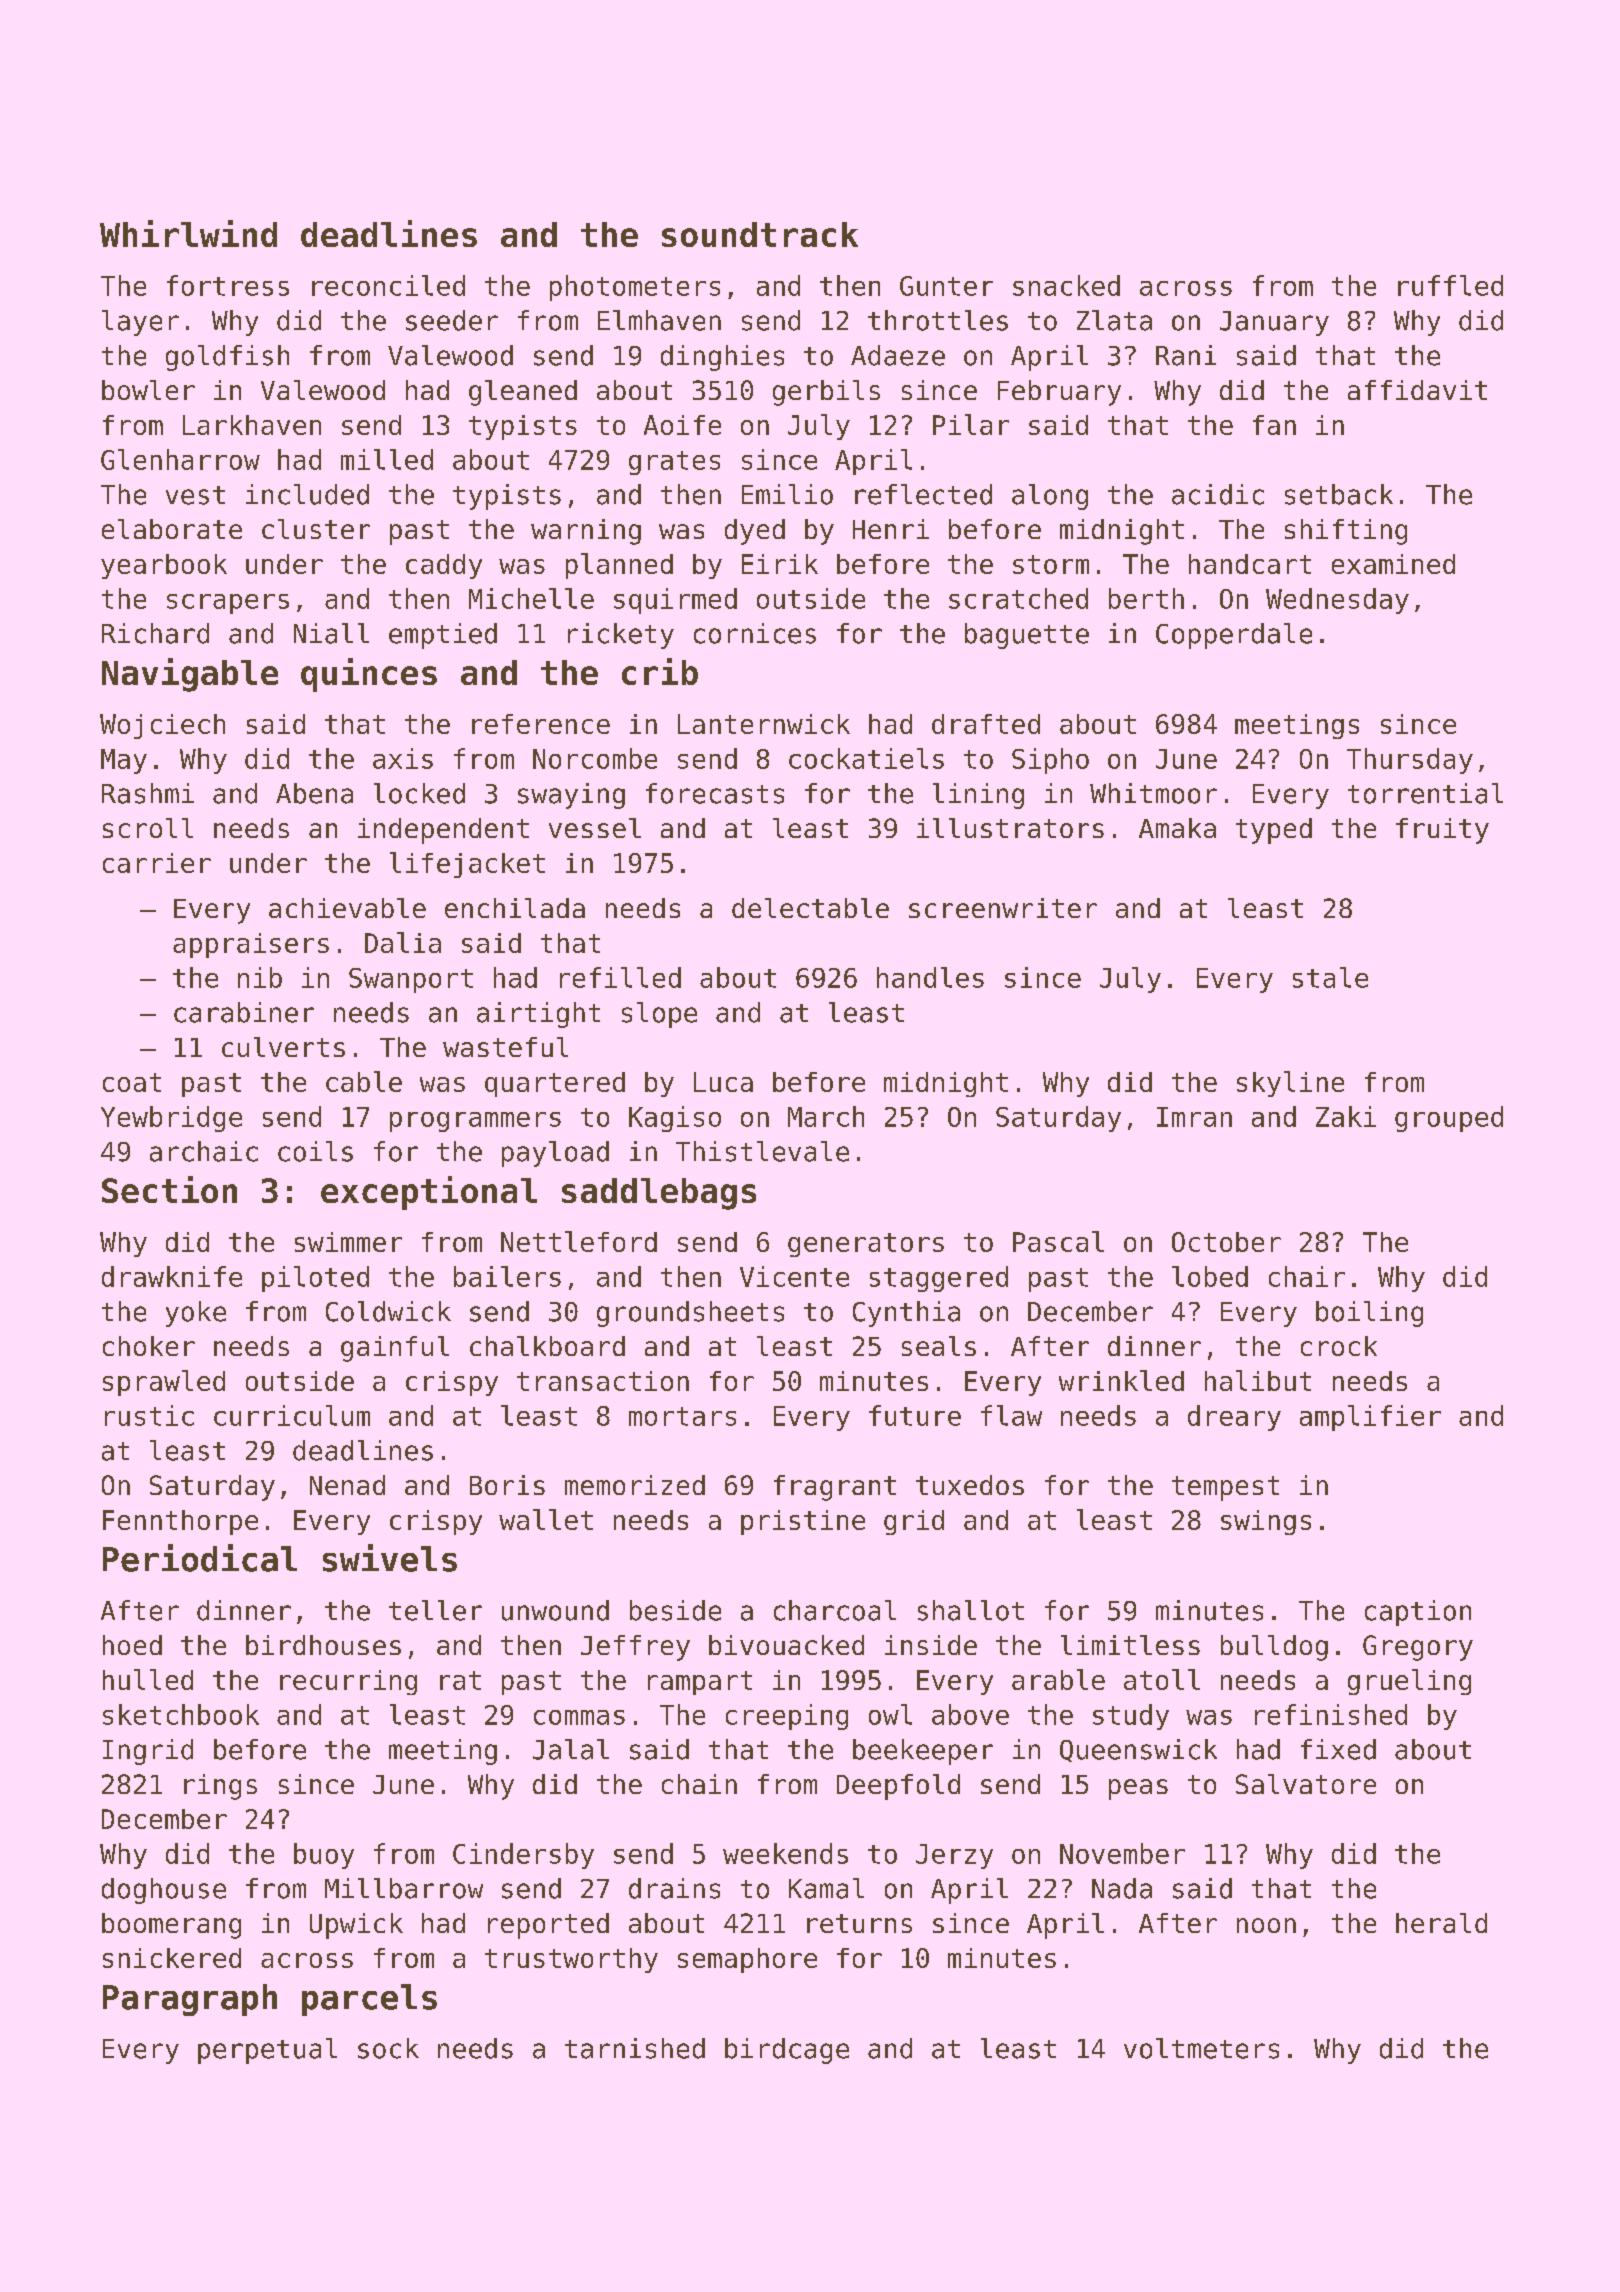  Describe the element at coordinates (1330, 977) in the screenshot. I see `stale` at that location.
